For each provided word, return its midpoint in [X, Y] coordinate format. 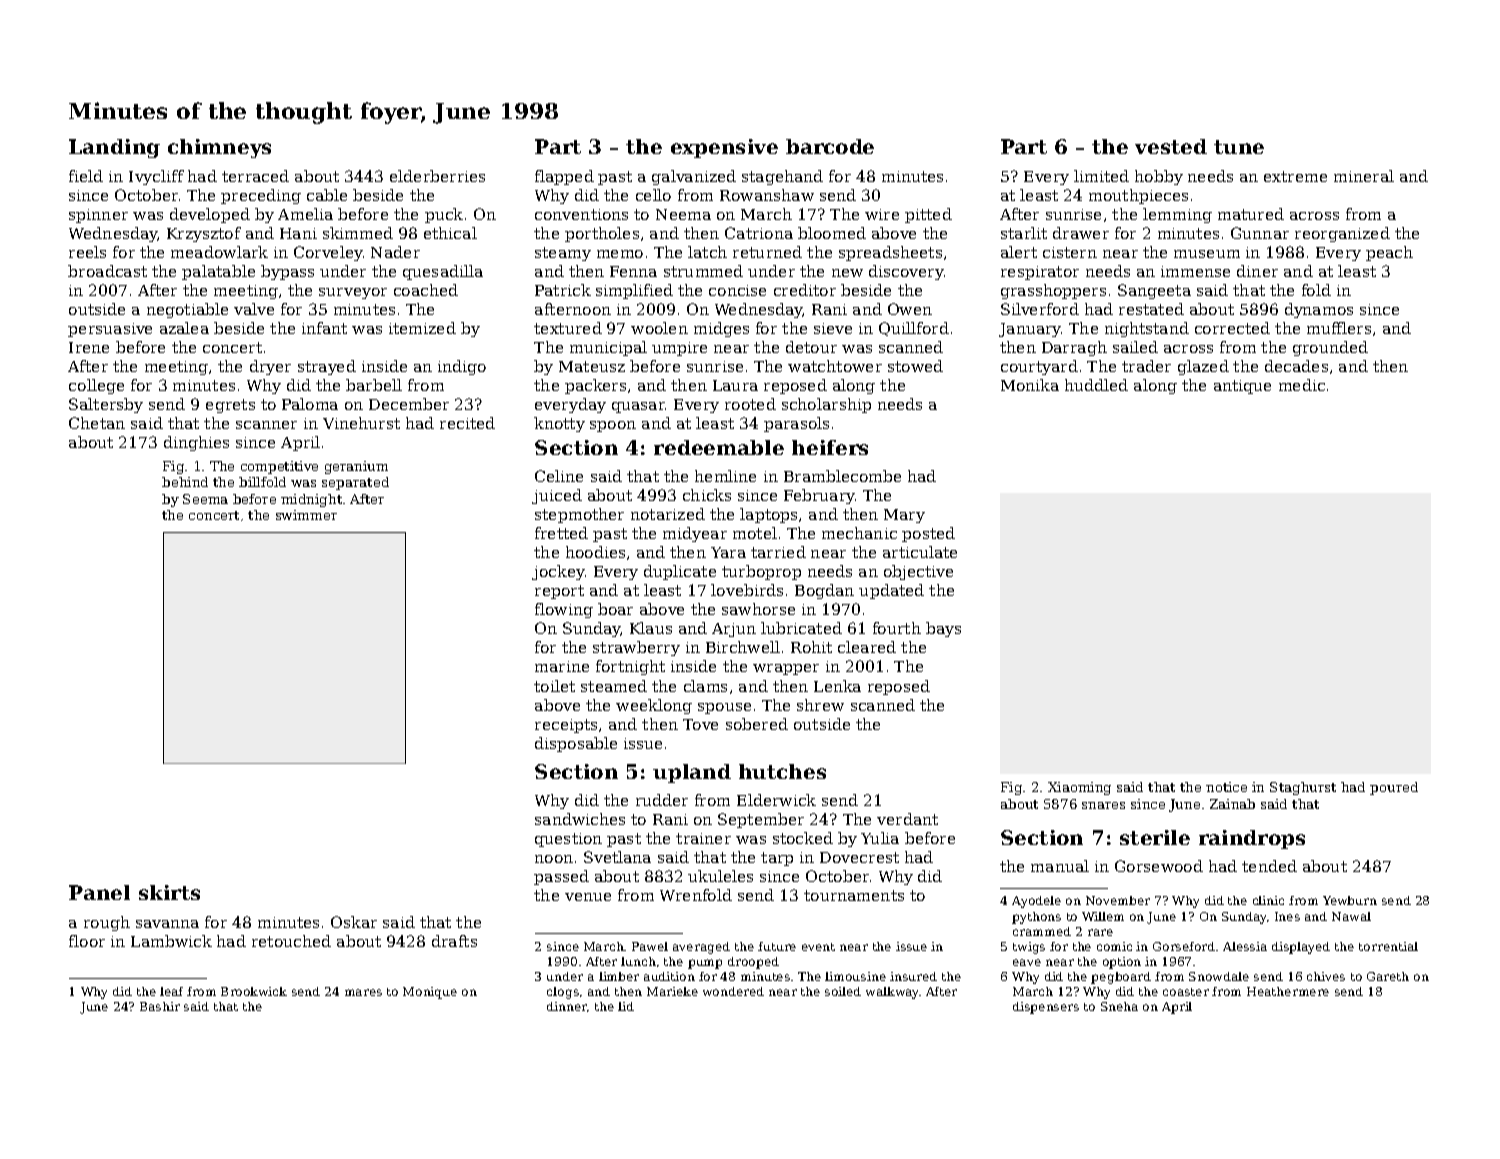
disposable [576, 744]
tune [1239, 147]
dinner [567, 1006]
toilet [554, 686]
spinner [98, 216]
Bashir [160, 1006]
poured [1394, 788]
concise [737, 290]
